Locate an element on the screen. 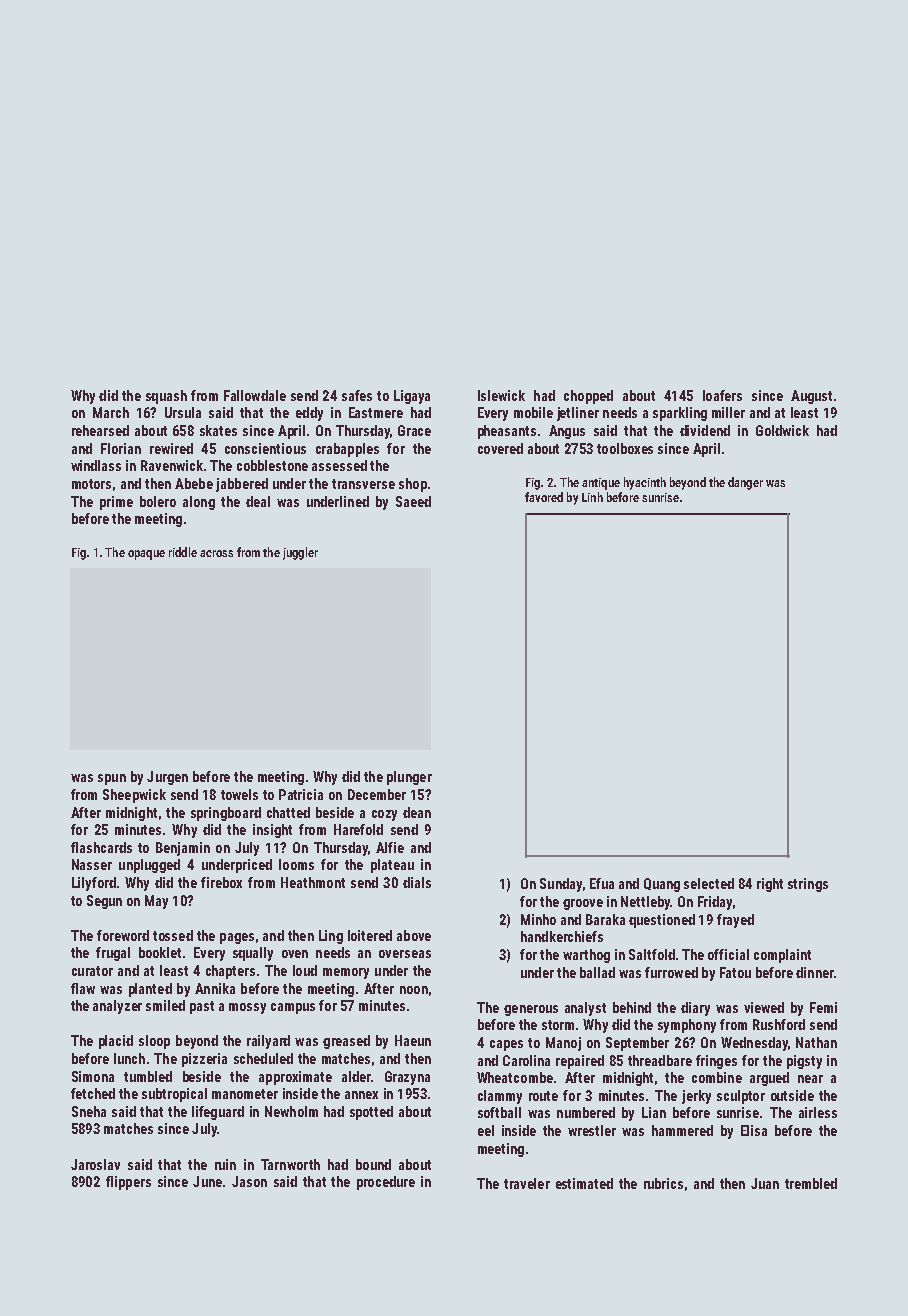 The width and height of the screenshot is (908, 1316). danger is located at coordinates (745, 483).
